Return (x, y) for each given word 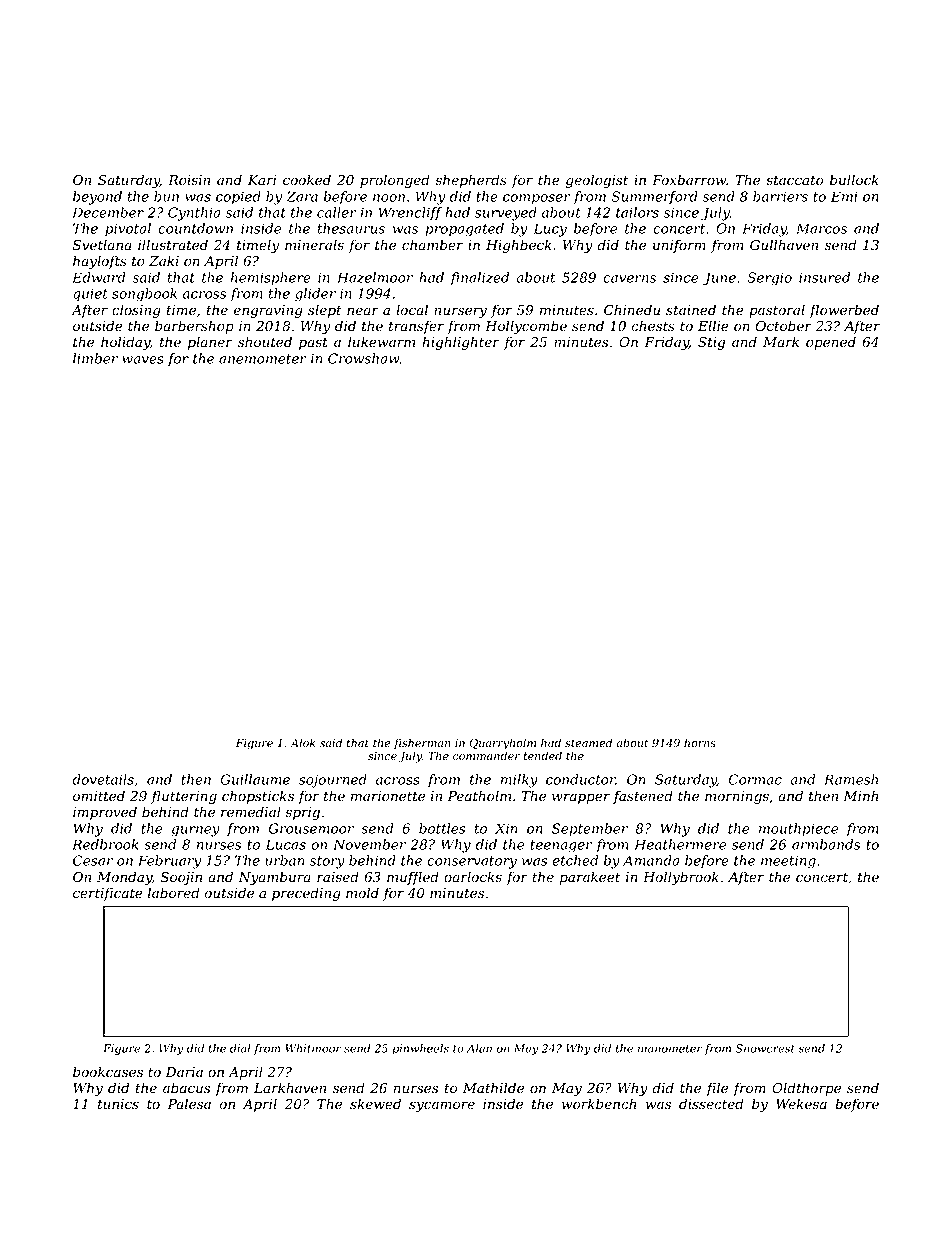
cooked (307, 180)
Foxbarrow (689, 180)
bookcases (108, 1072)
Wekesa (801, 1104)
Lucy (550, 230)
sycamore (442, 1106)
